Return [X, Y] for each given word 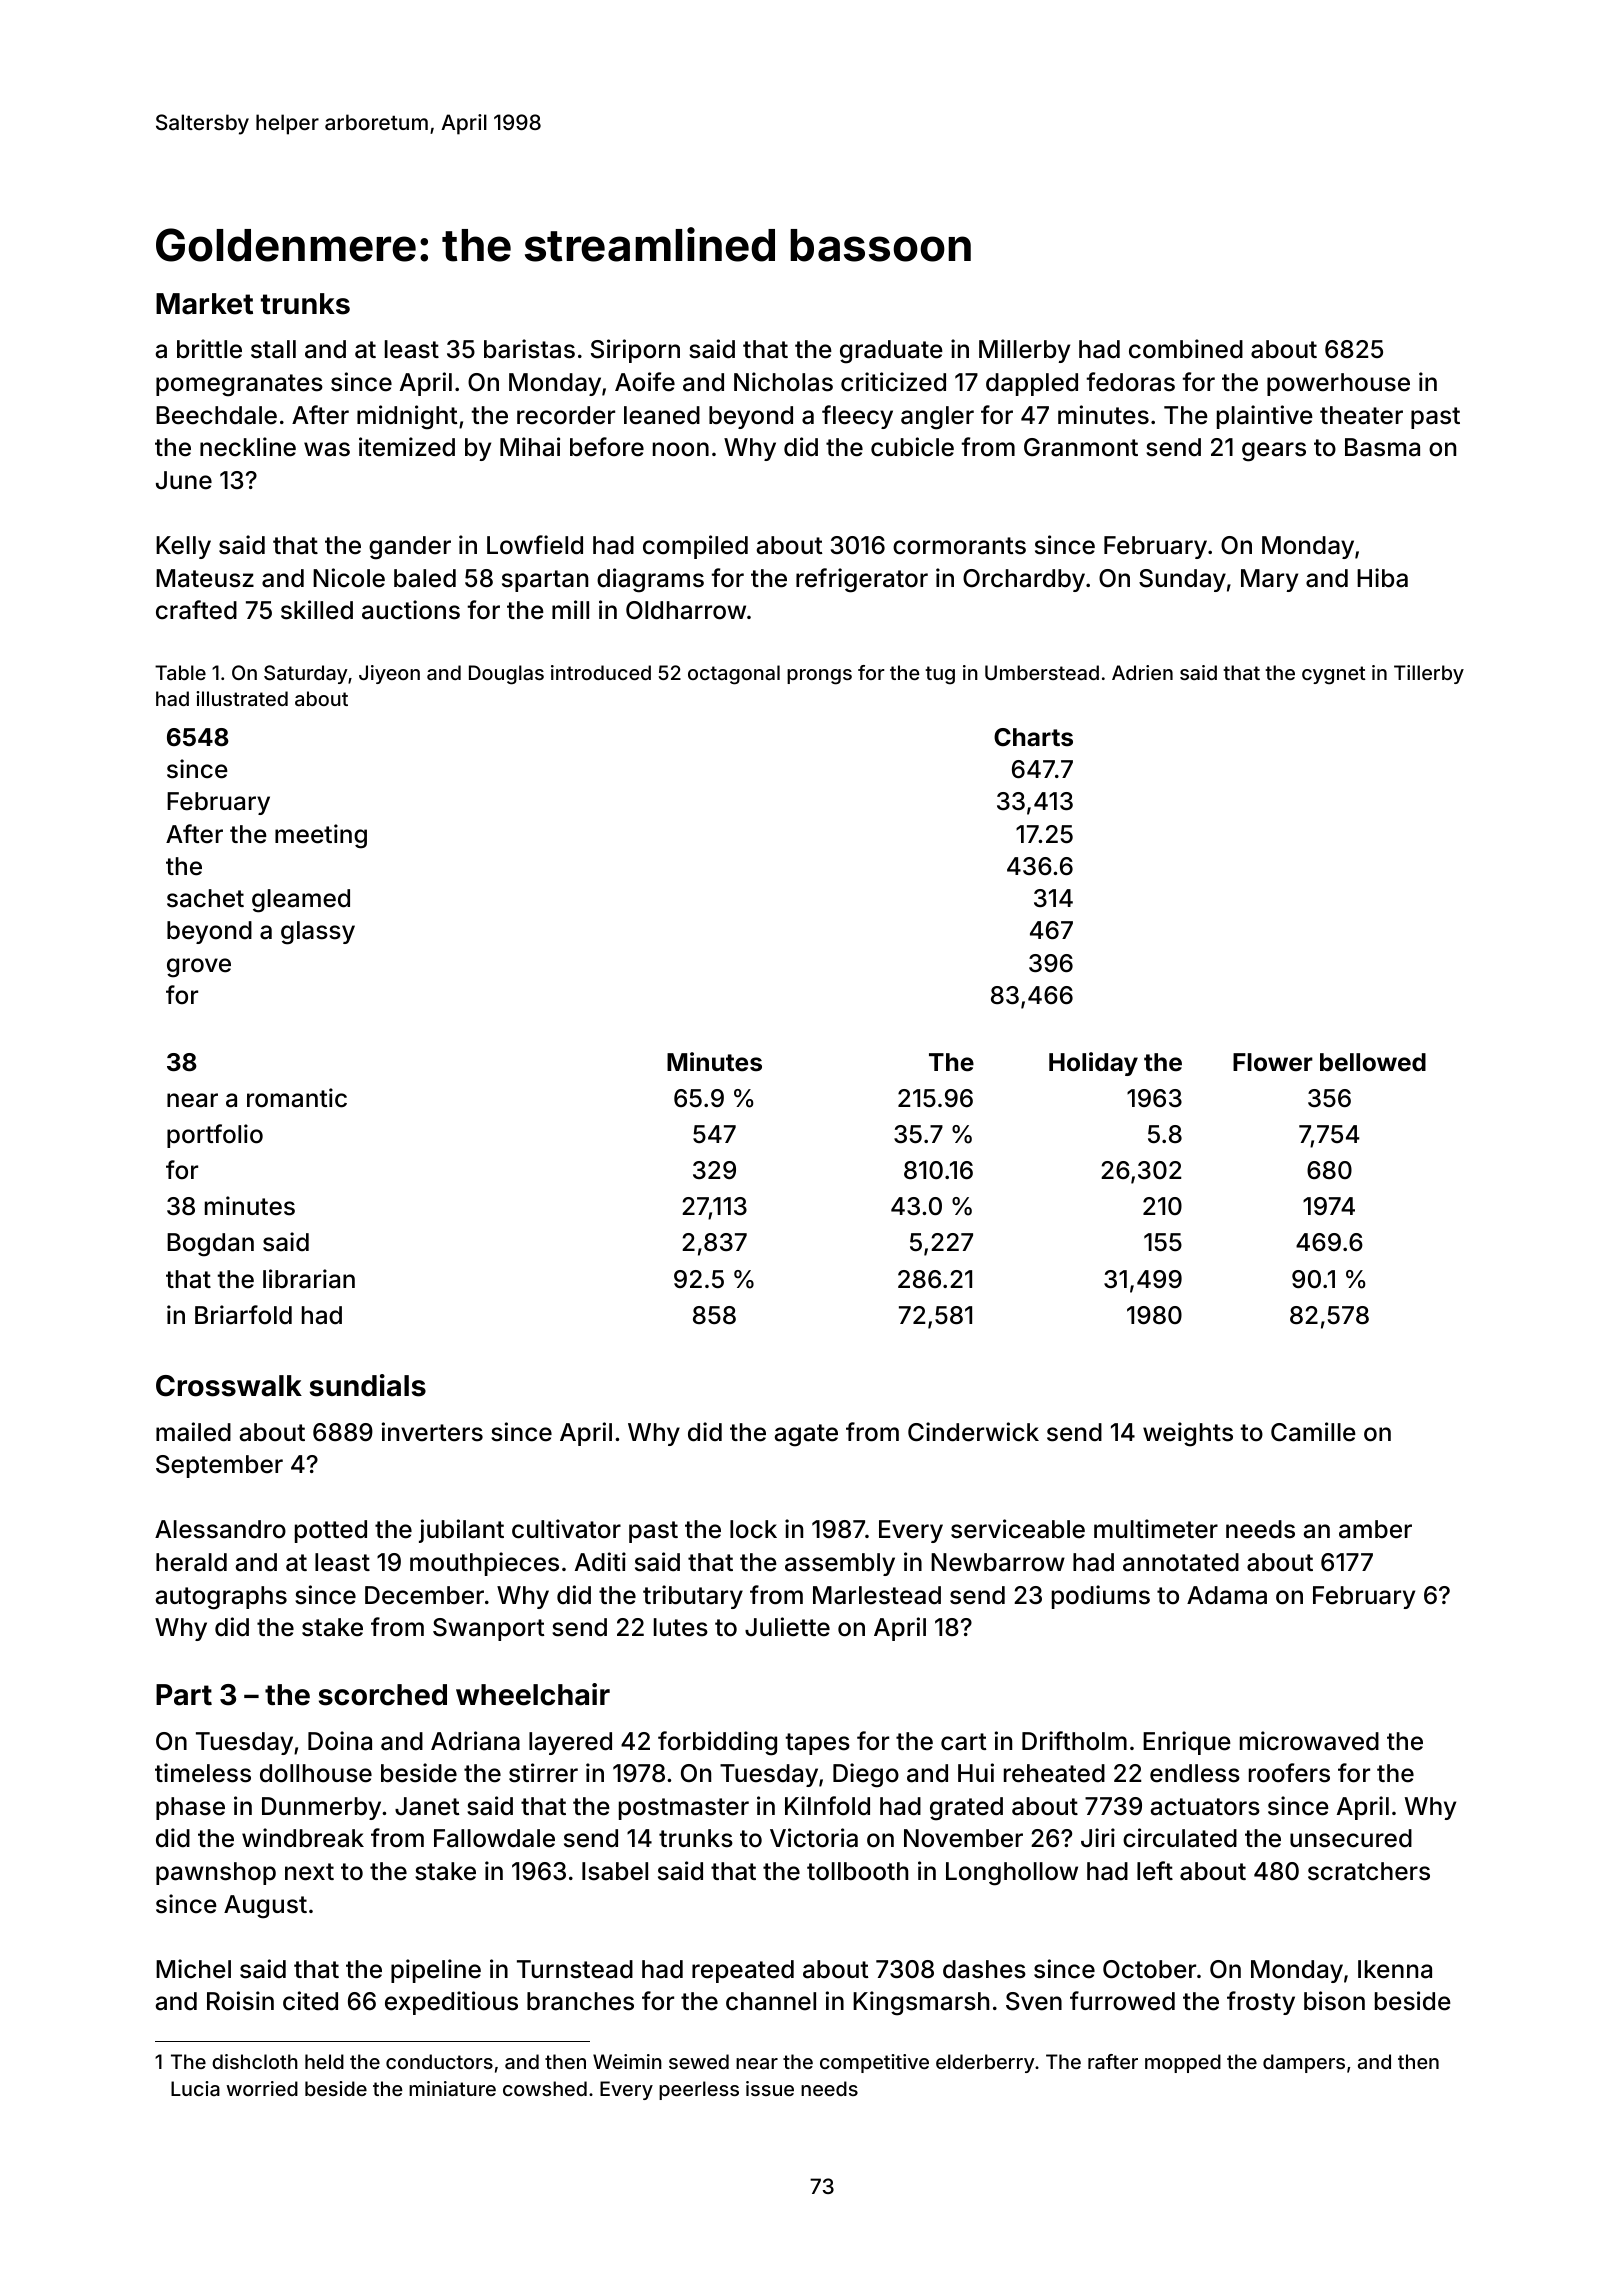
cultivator [566, 1529]
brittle [209, 349]
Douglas [506, 675]
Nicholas [783, 382]
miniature [452, 2088]
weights [1188, 1434]
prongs [819, 677]
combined [1186, 349]
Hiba [1382, 578]
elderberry [985, 2063]
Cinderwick [973, 1432]
